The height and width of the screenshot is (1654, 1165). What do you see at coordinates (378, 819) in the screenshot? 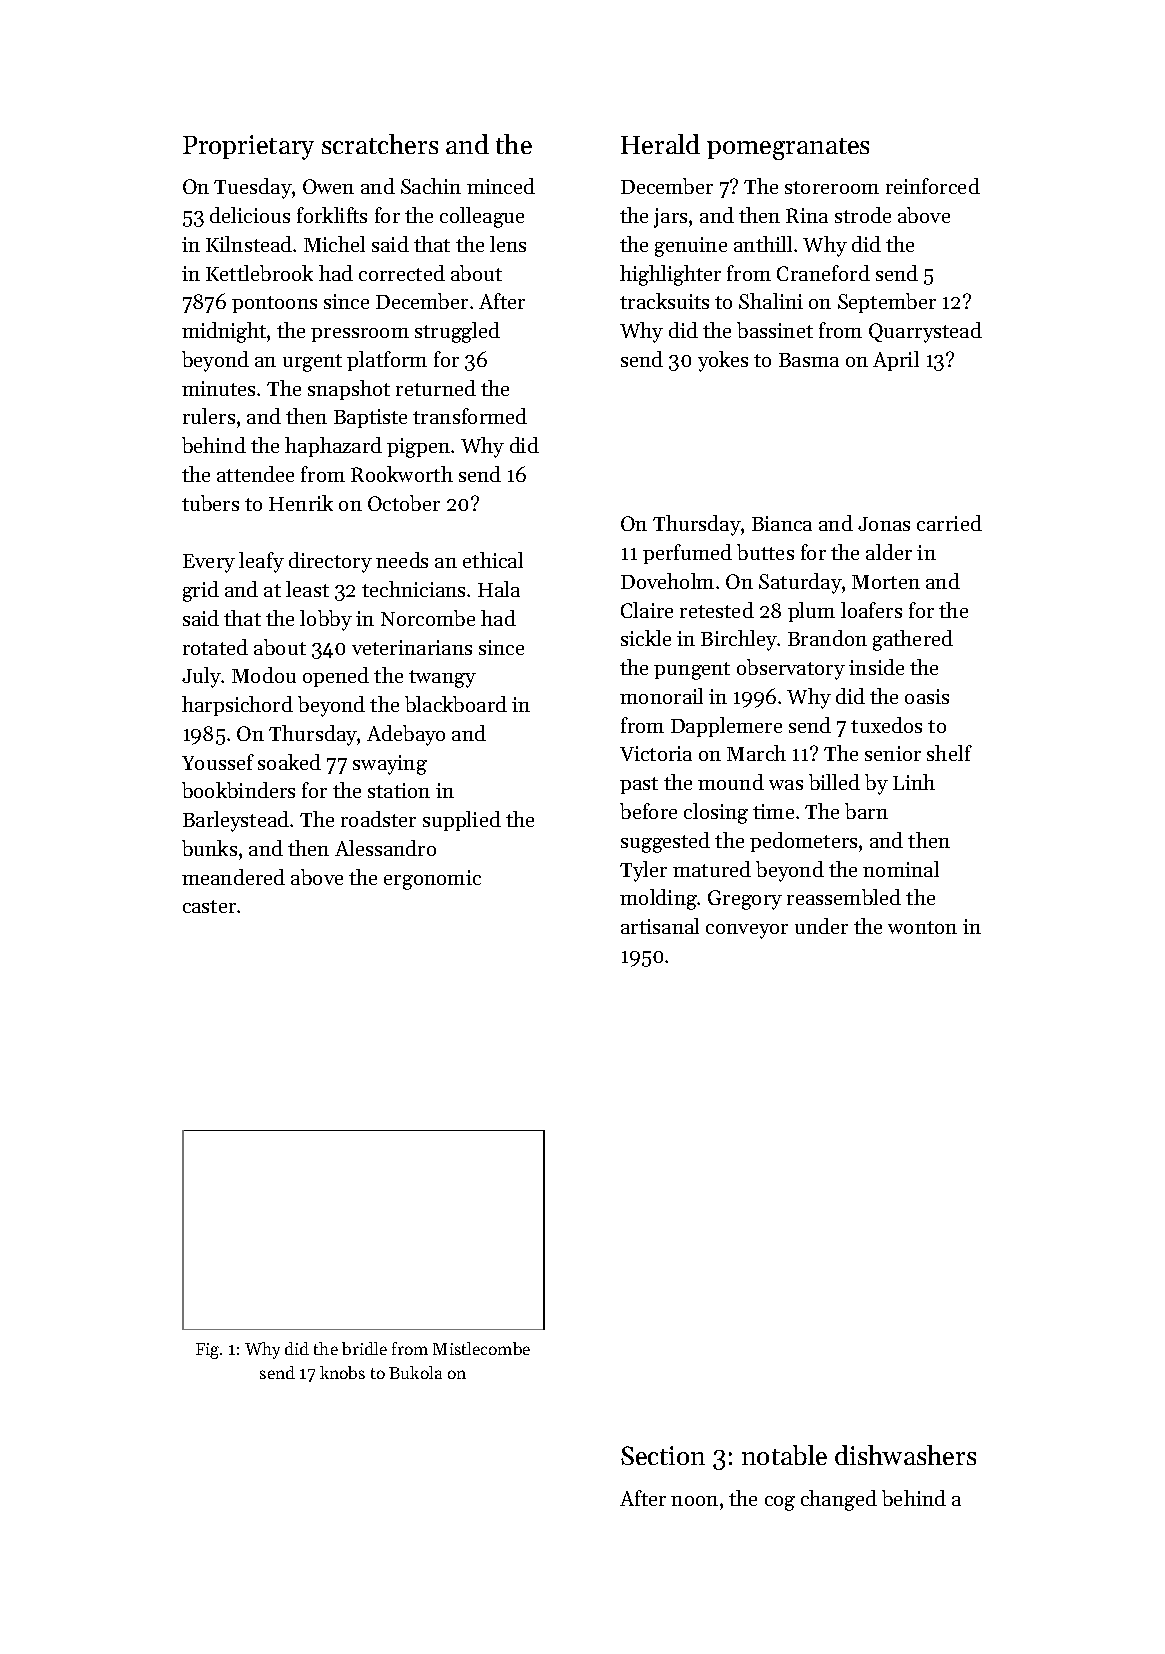
I see `roadster` at bounding box center [378, 819].
